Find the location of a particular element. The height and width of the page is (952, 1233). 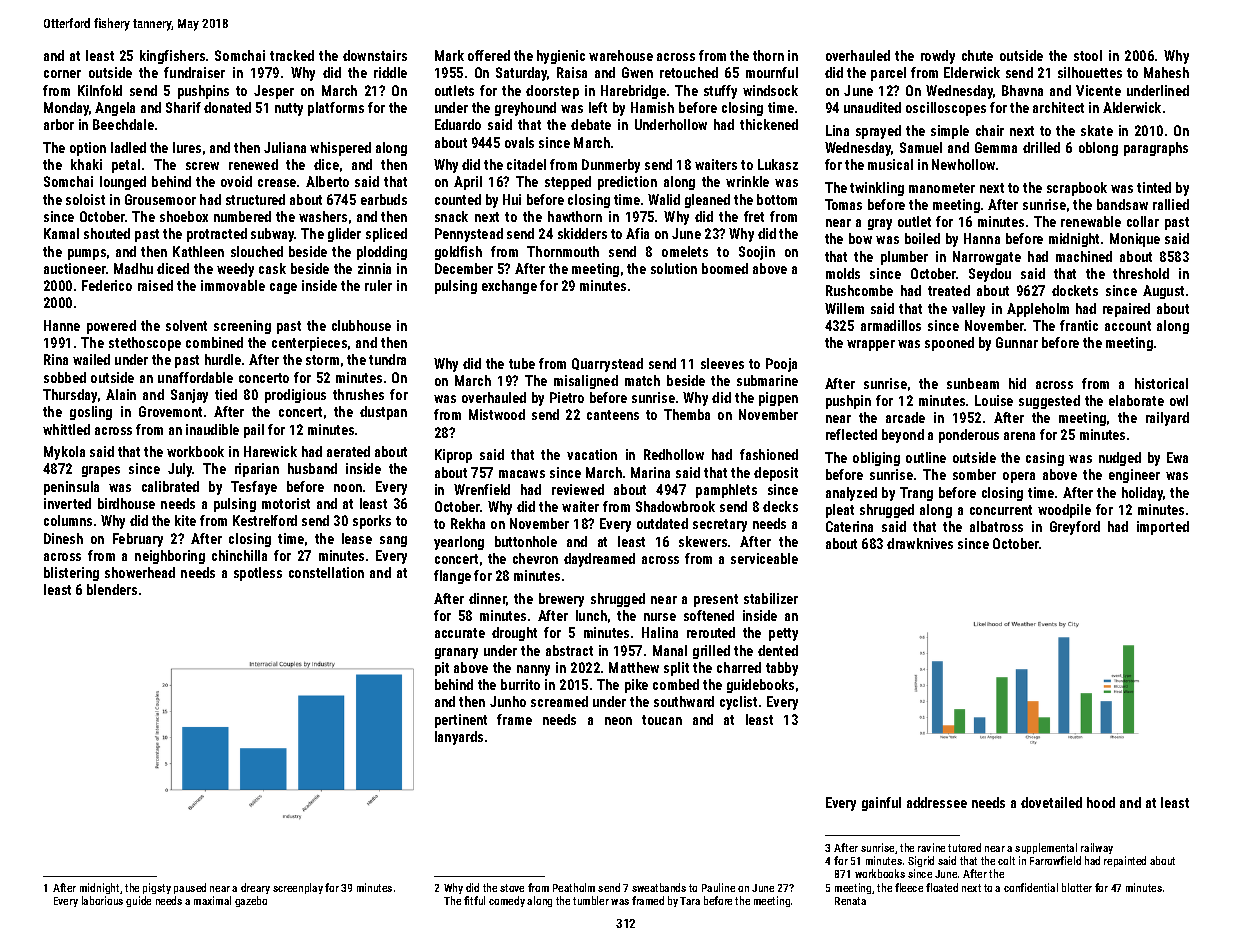

pail is located at coordinates (254, 431).
